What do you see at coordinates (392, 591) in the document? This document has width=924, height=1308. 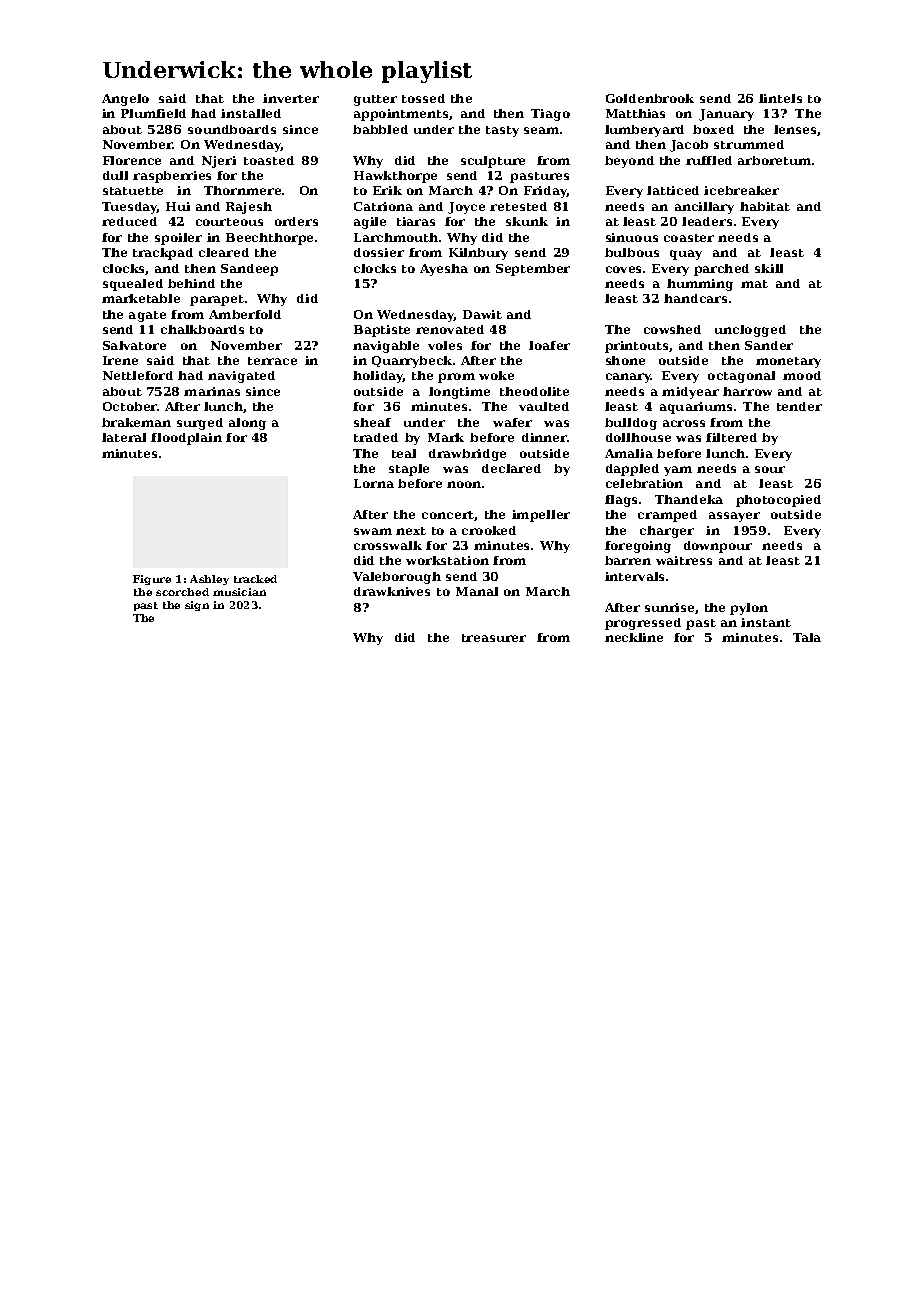 I see `drawknives` at bounding box center [392, 591].
